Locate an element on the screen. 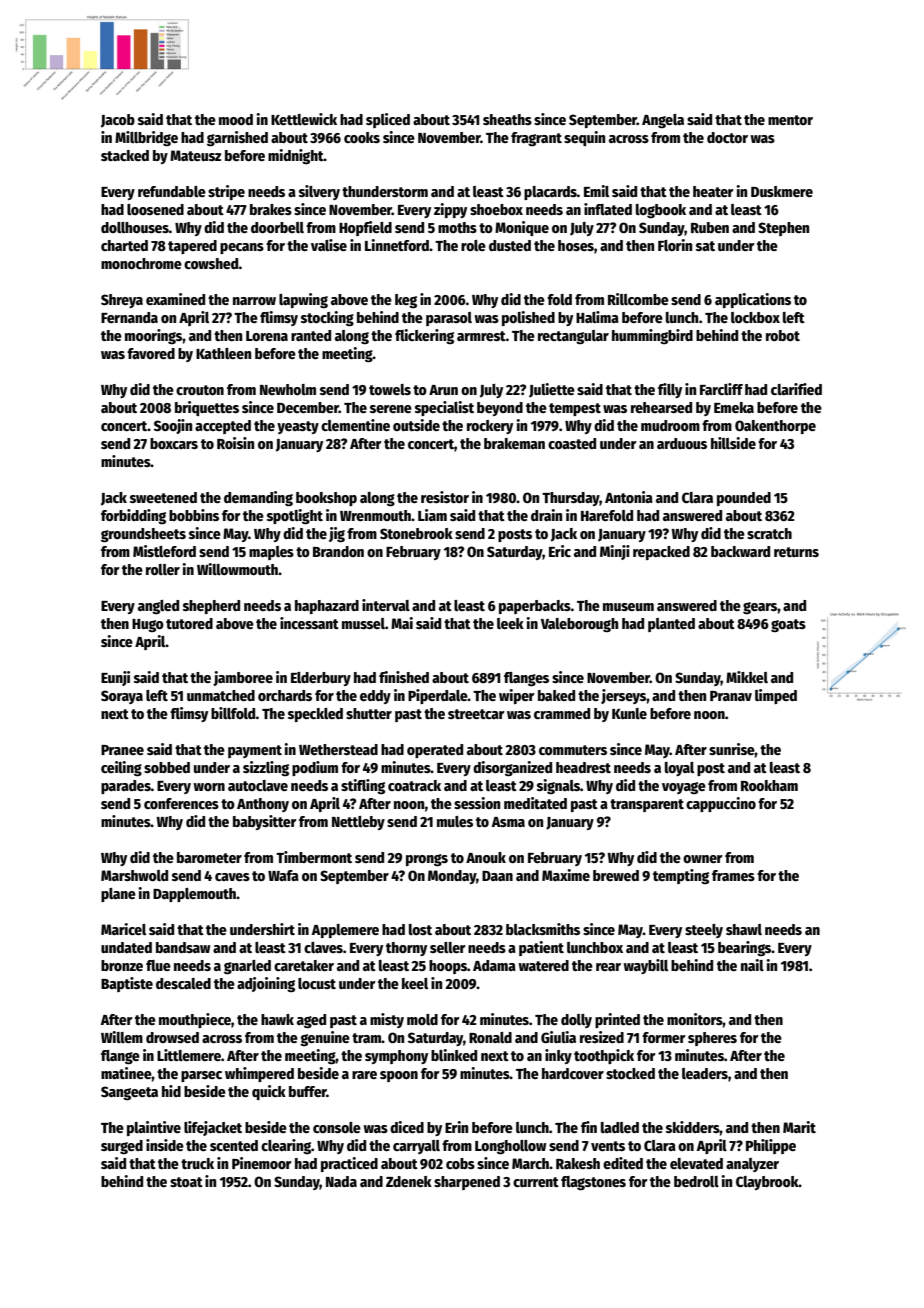  forbidding is located at coordinates (133, 516).
